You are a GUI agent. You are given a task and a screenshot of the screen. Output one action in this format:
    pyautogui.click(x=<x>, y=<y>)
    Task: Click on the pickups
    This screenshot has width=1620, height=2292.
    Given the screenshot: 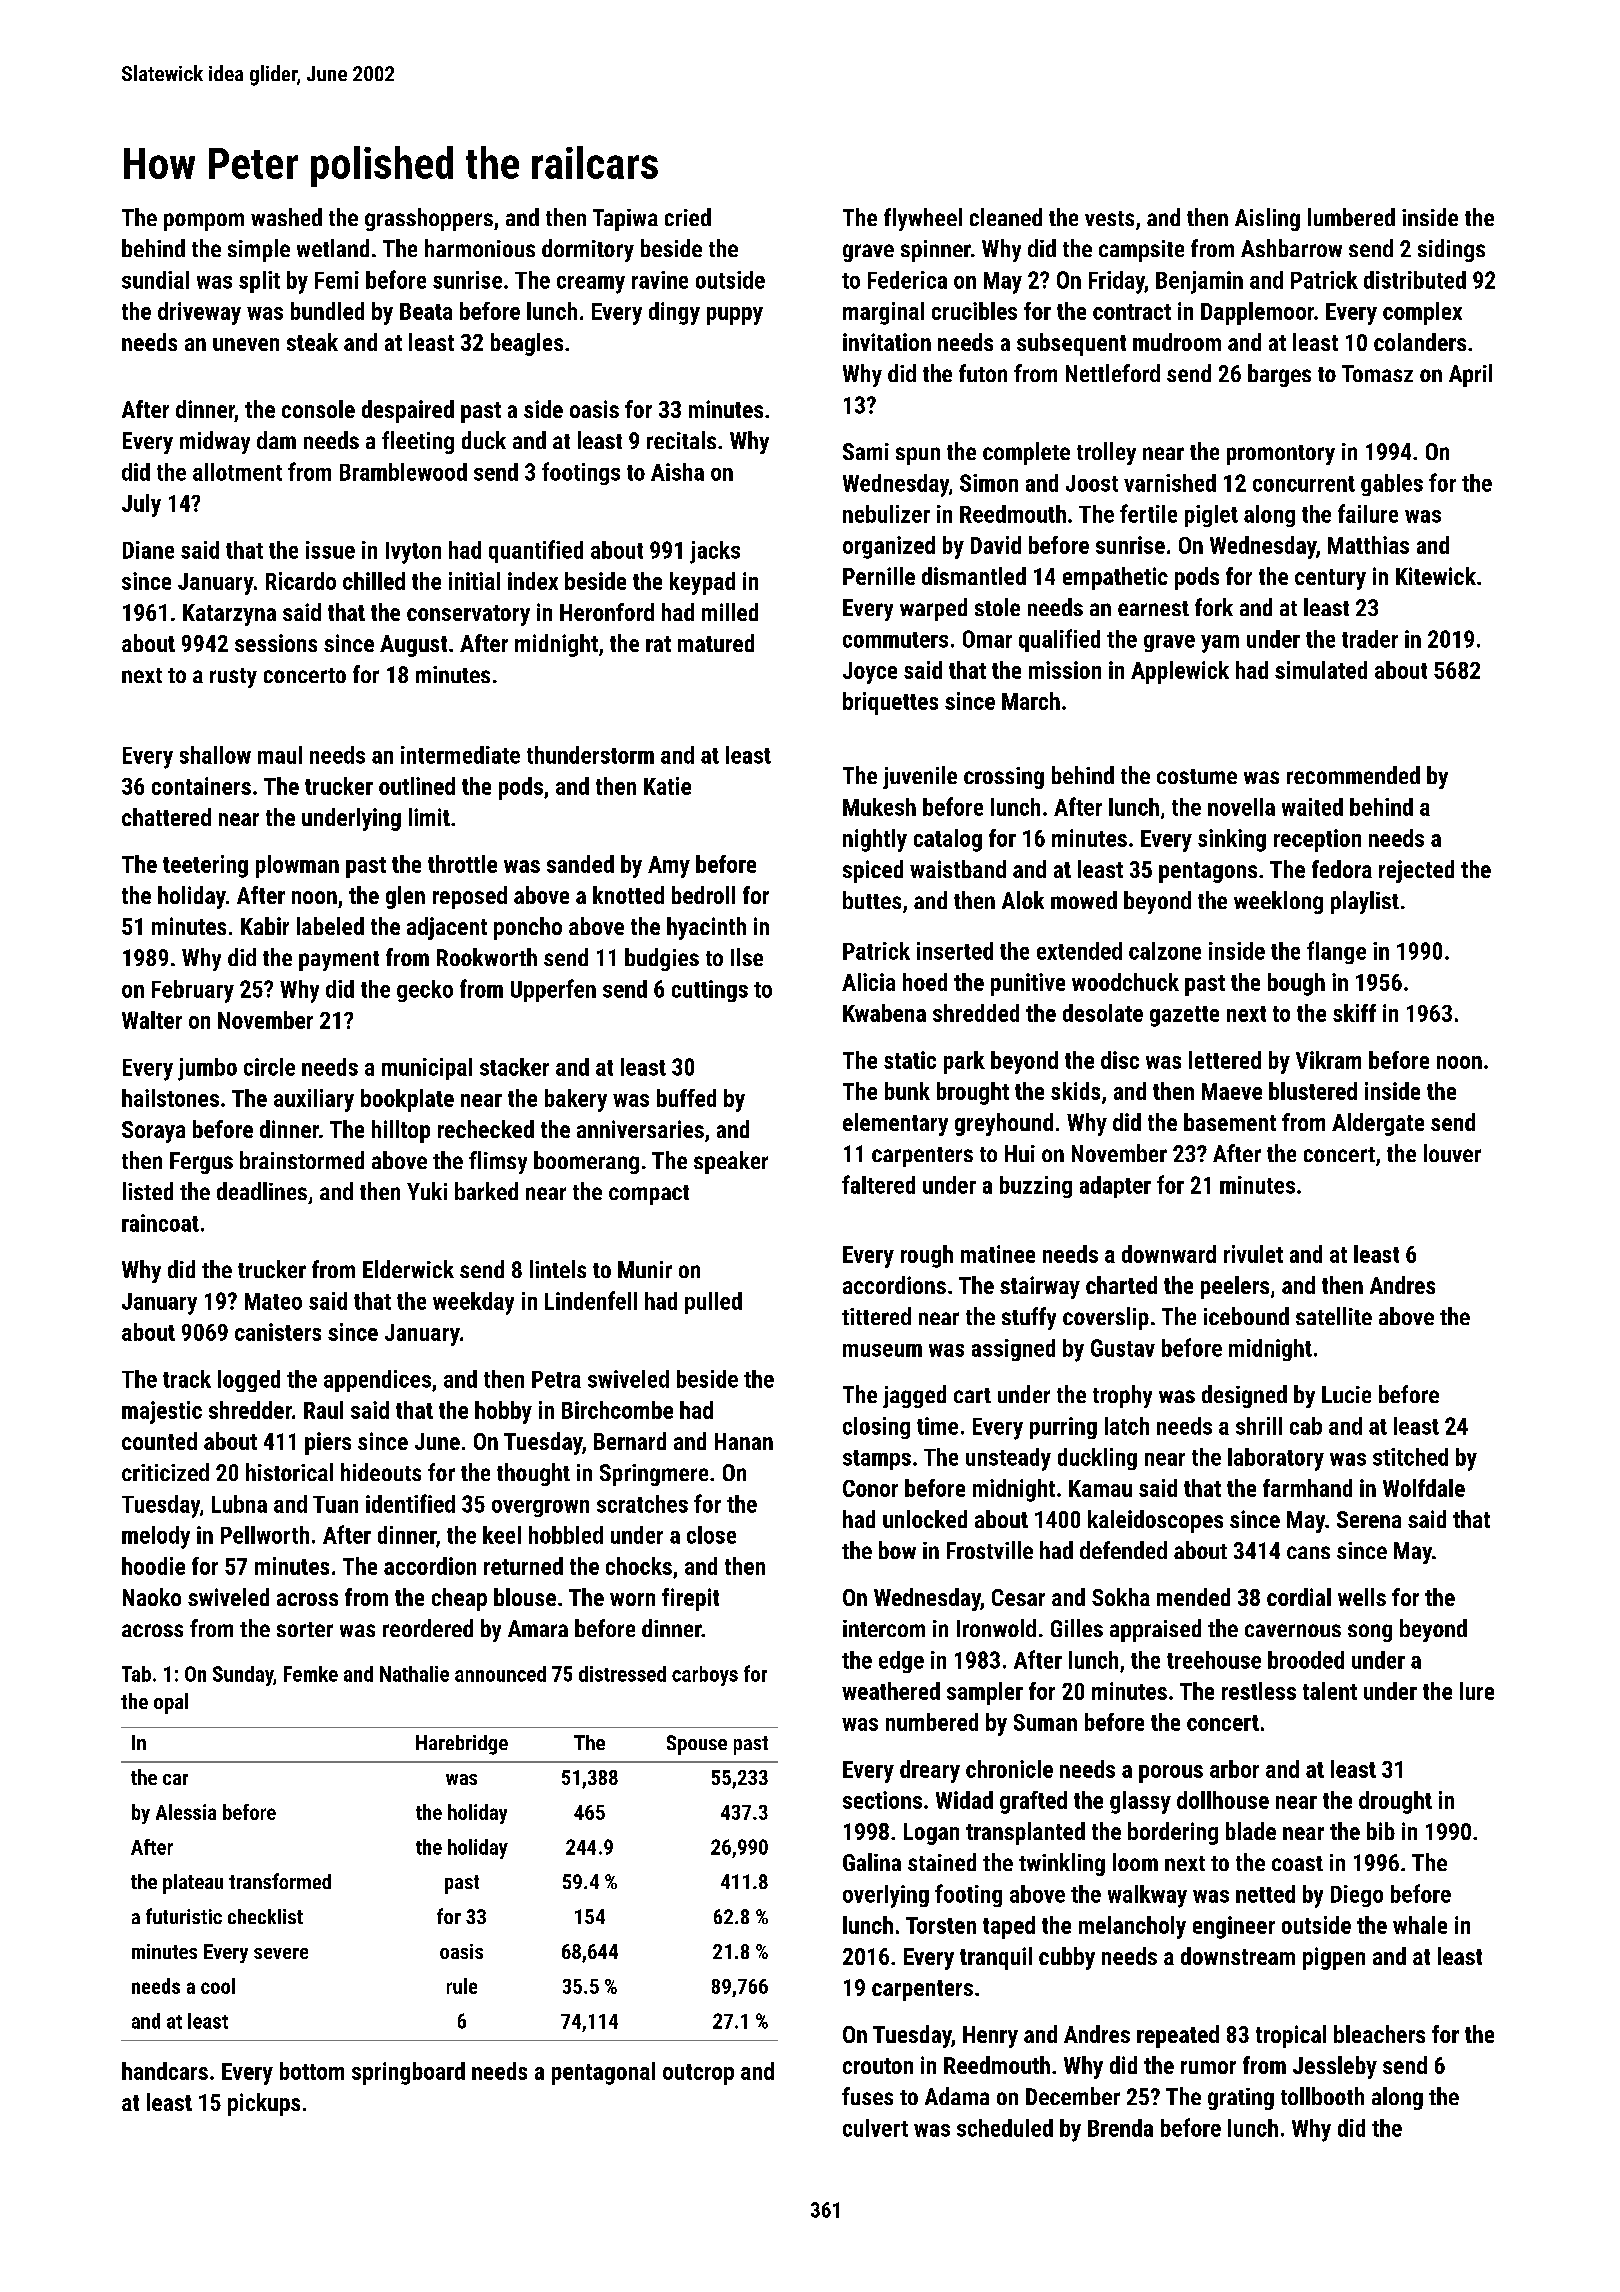 What is the action you would take?
    pyautogui.click(x=264, y=2104)
